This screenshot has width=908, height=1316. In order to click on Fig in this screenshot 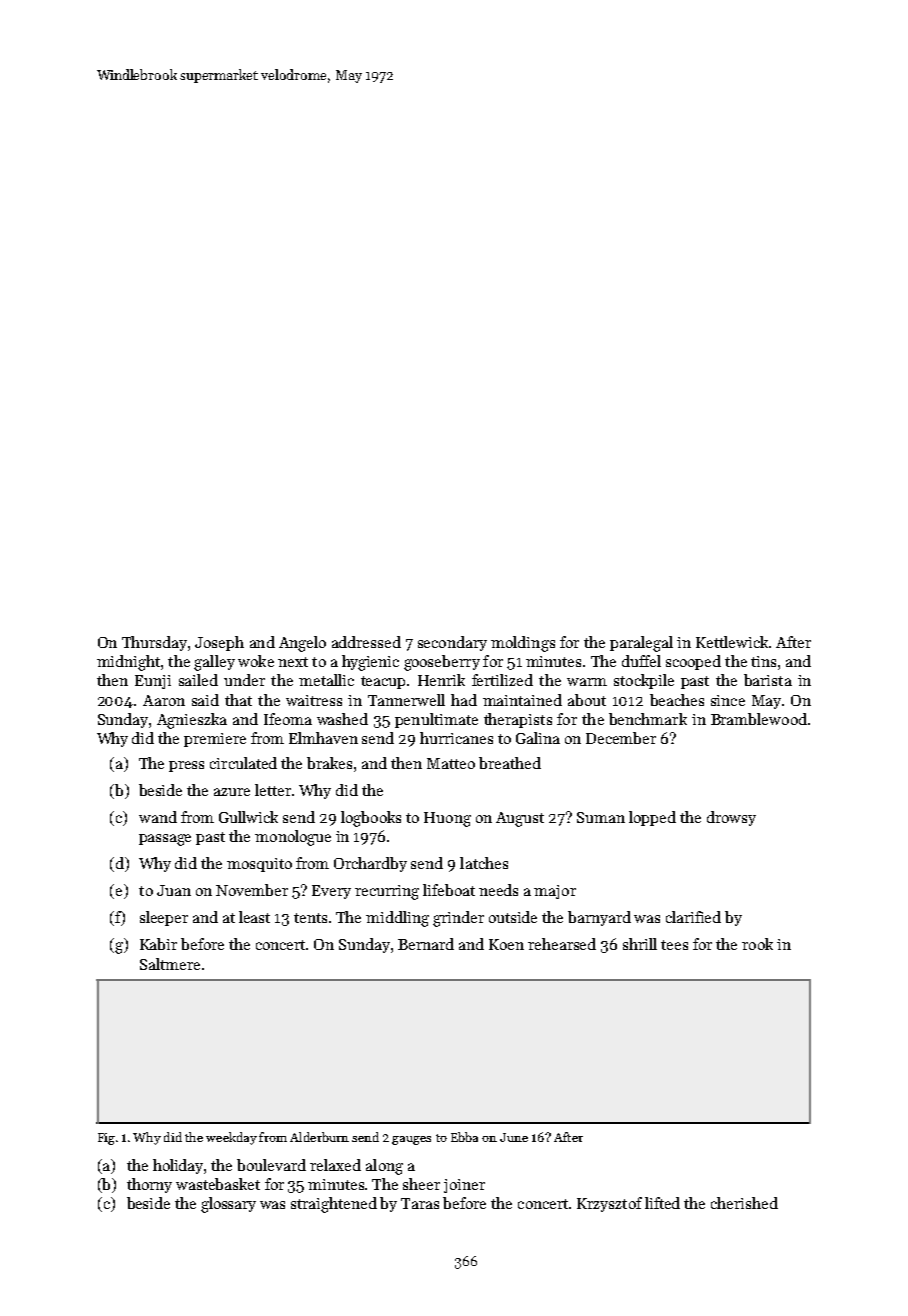, I will do `click(106, 1139)`.
